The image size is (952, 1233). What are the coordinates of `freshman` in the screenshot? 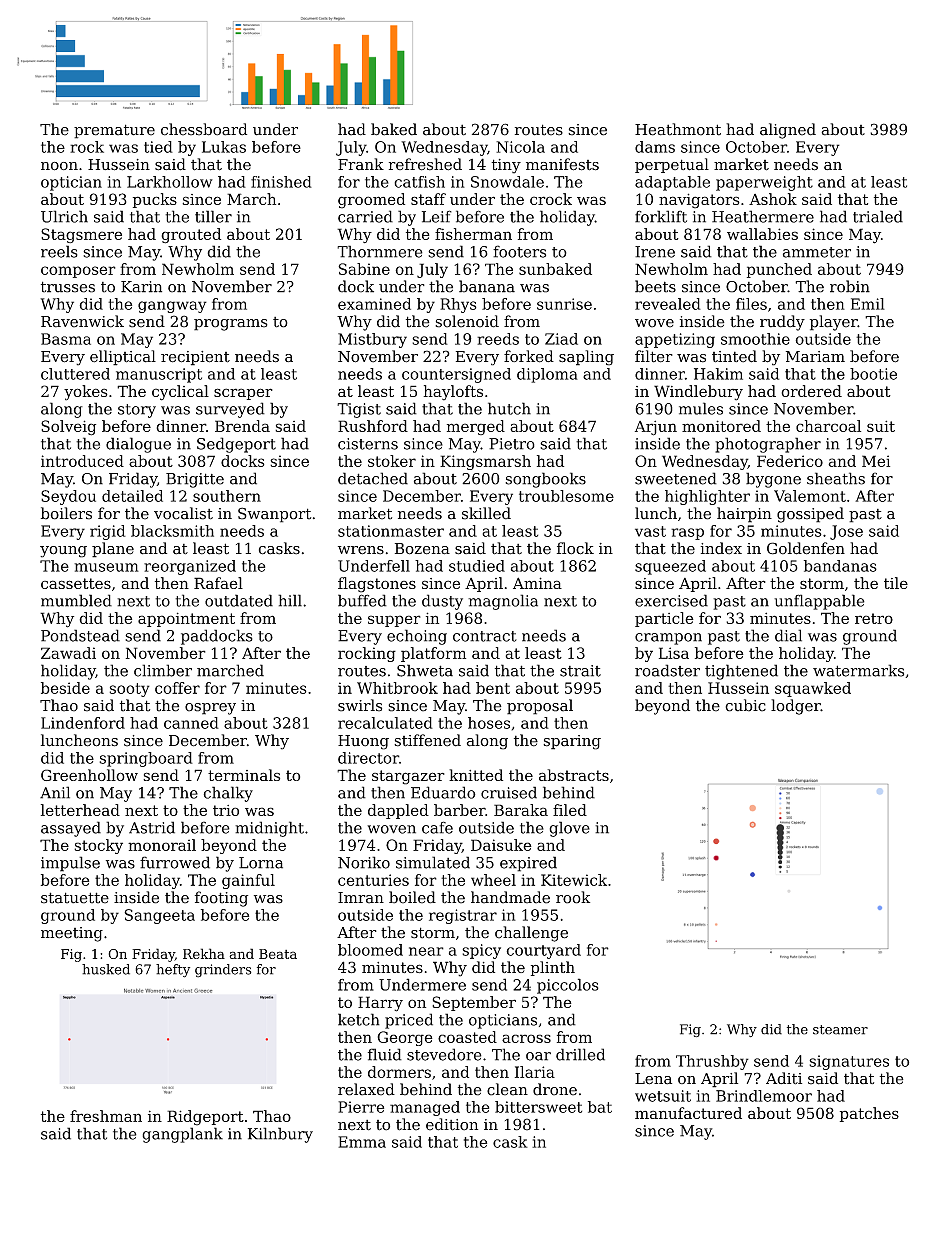 It's located at (106, 1116).
